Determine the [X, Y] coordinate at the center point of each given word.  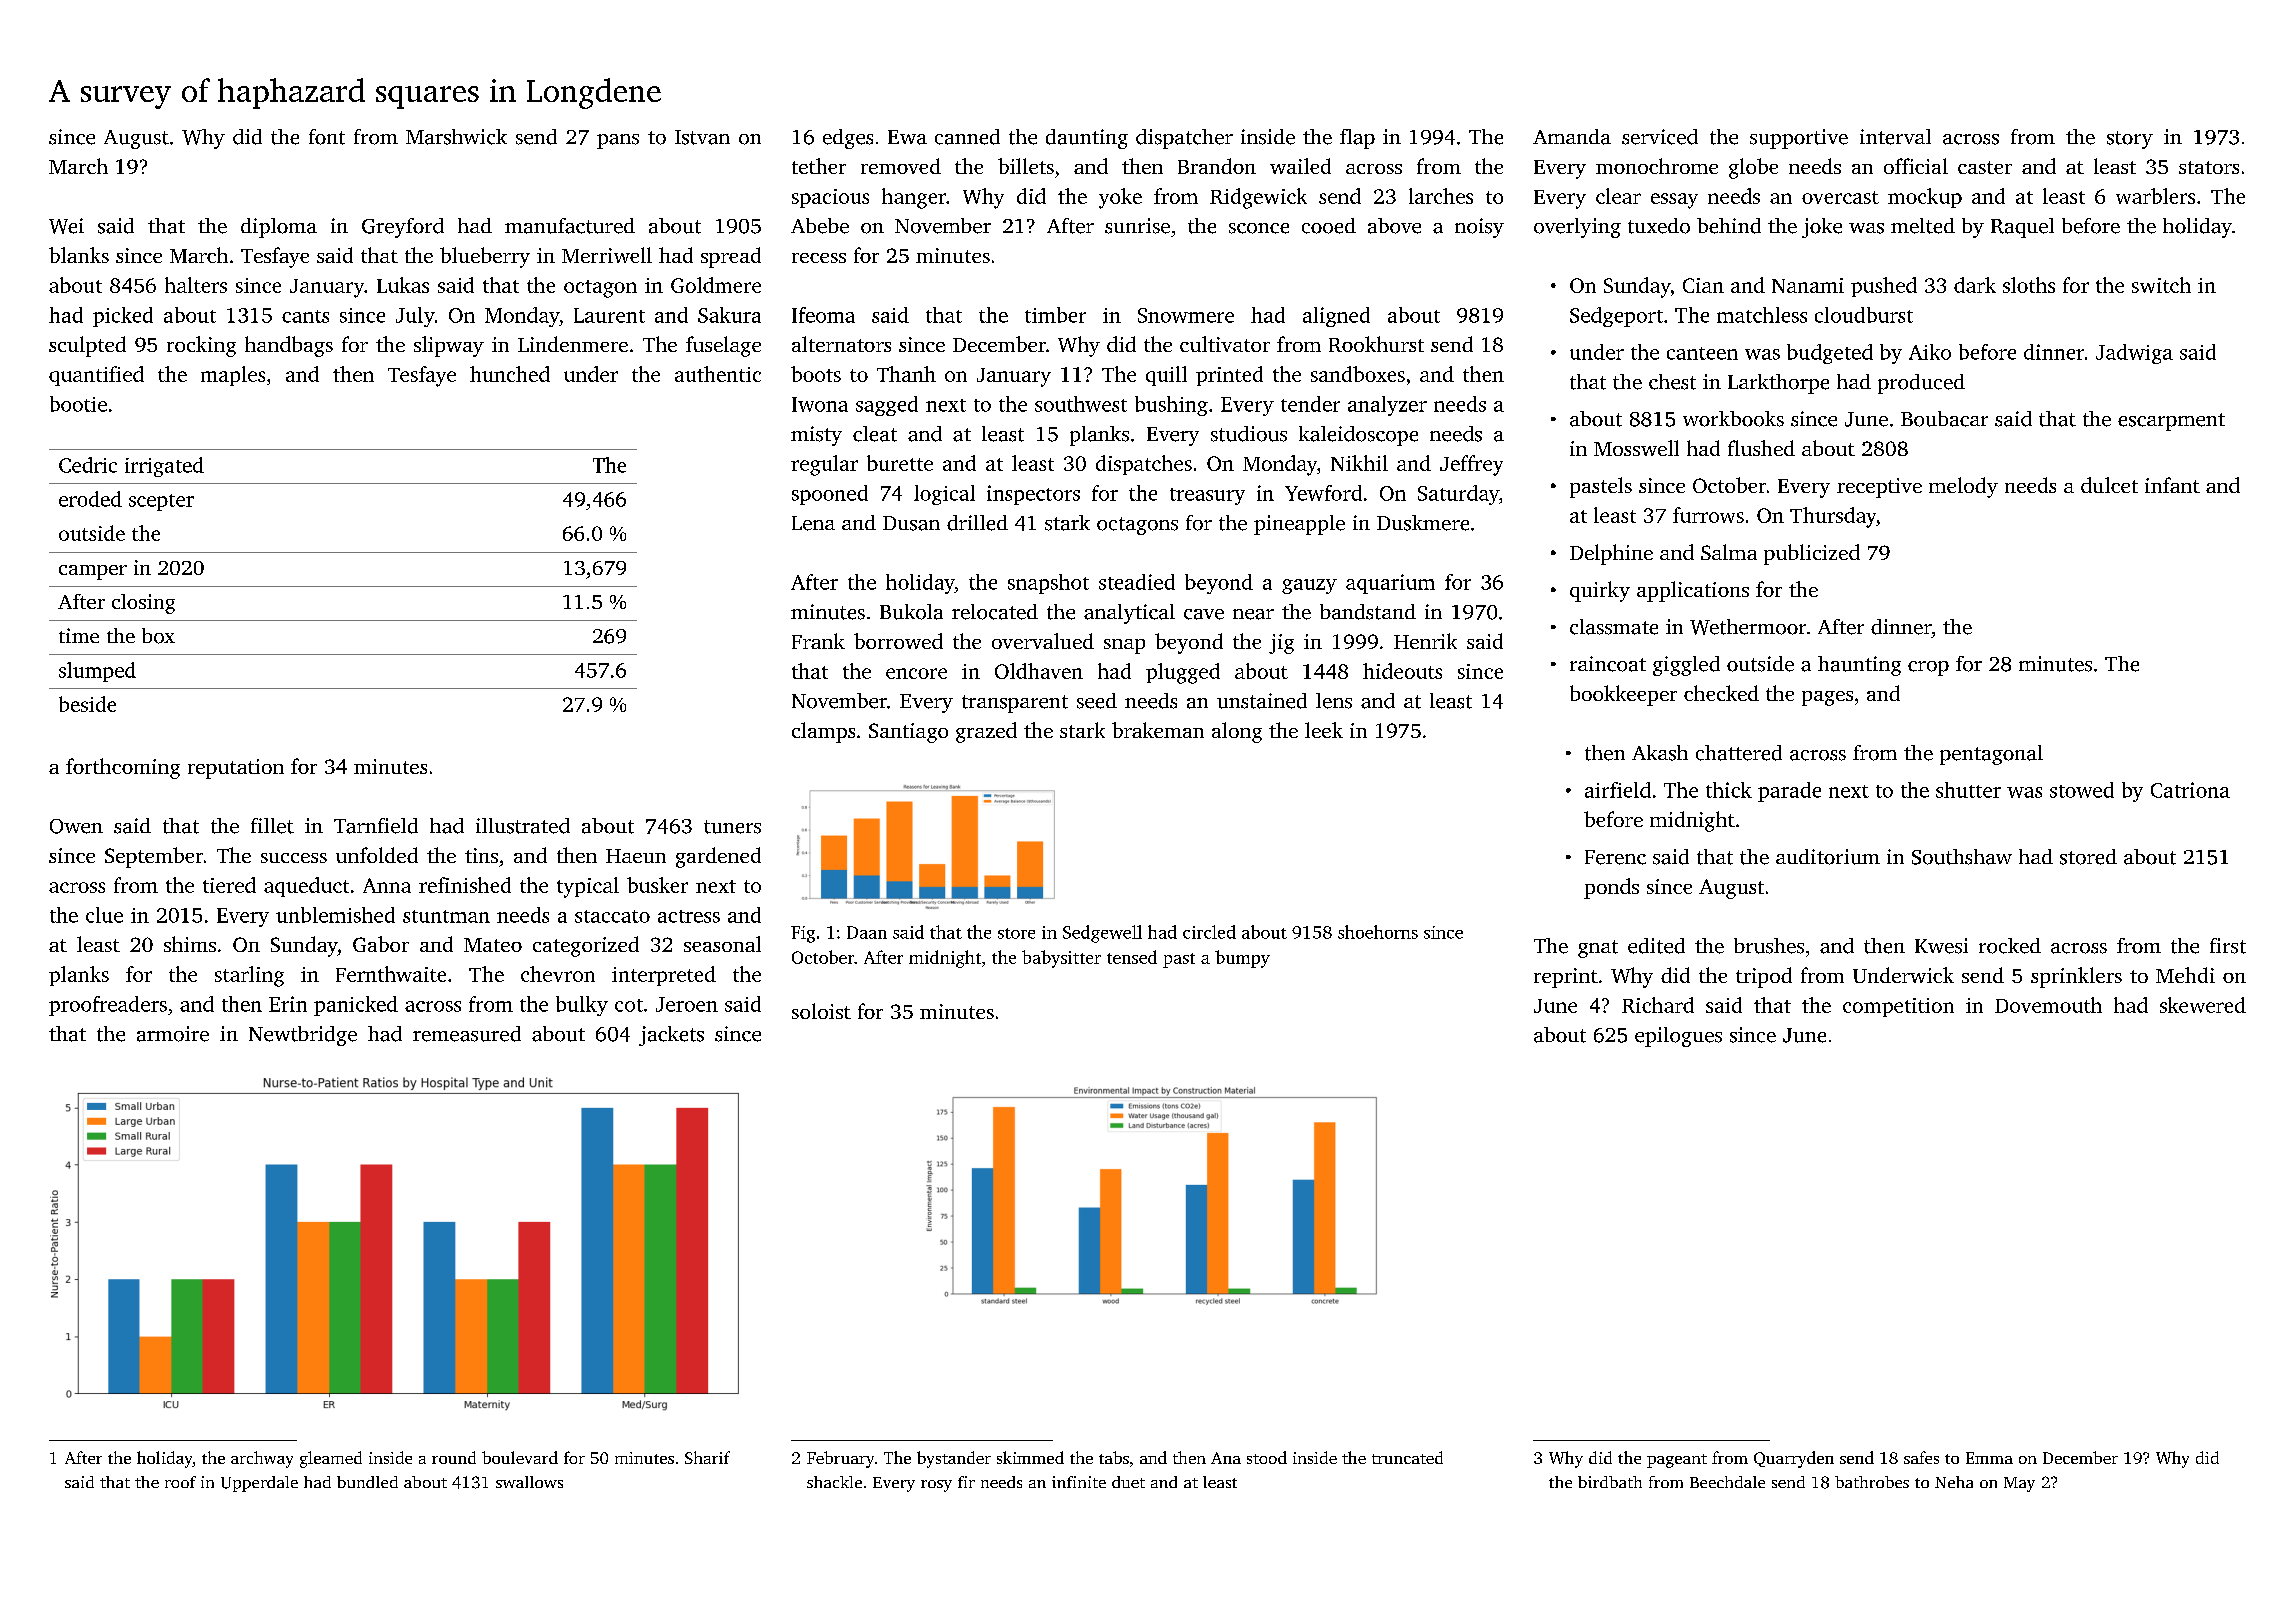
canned [967, 137]
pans [618, 141]
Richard [1658, 1005]
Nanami [1808, 285]
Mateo [493, 945]
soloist [821, 1011]
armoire [173, 1034]
